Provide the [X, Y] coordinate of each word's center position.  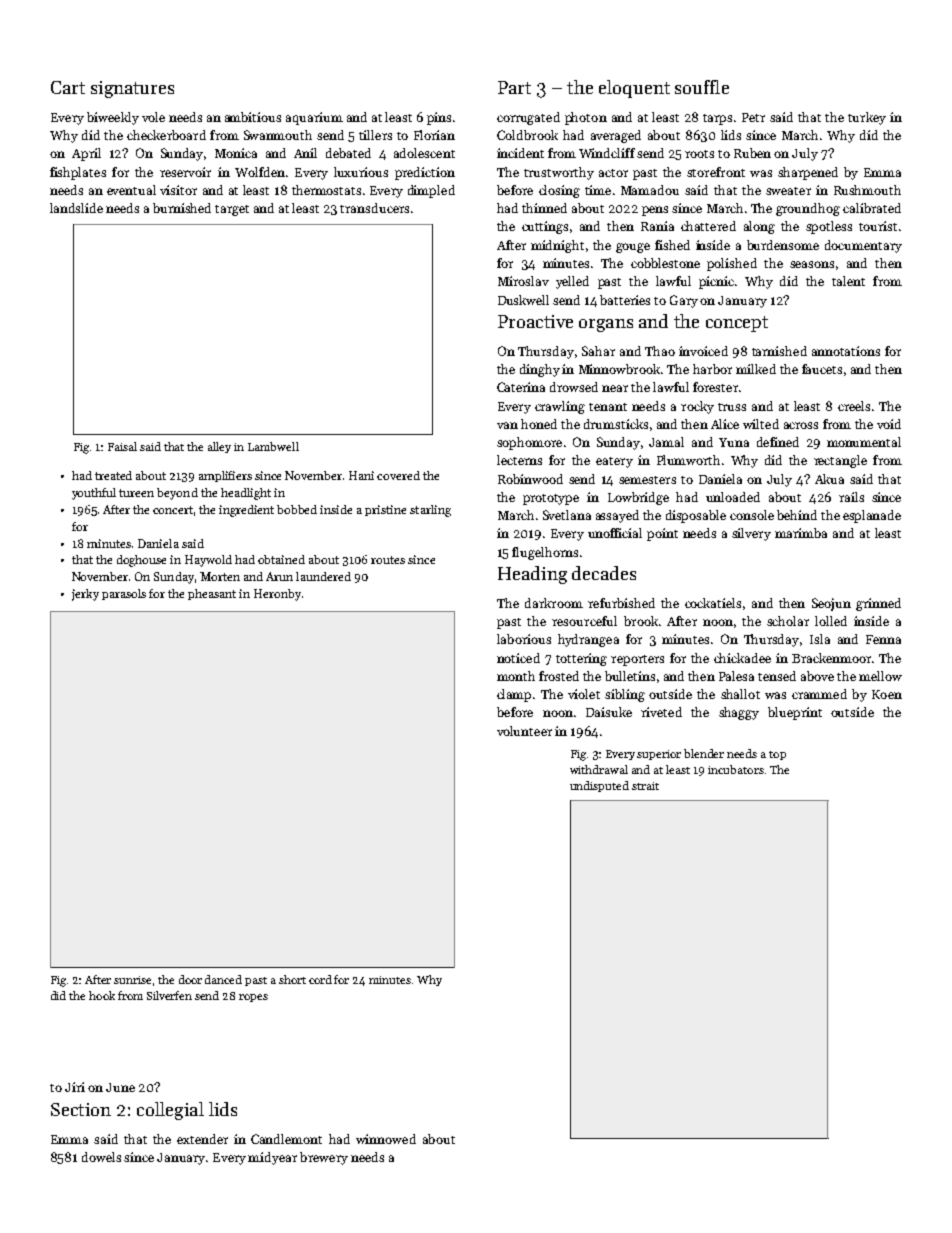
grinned [878, 604]
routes [388, 560]
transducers [374, 208]
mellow [880, 676]
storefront [716, 172]
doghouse [141, 561]
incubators [736, 769]
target [232, 210]
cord [320, 979]
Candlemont [286, 1139]
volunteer [524, 731]
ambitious [253, 117]
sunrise [132, 980]
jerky [85, 595]
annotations [846, 351]
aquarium [314, 118]
